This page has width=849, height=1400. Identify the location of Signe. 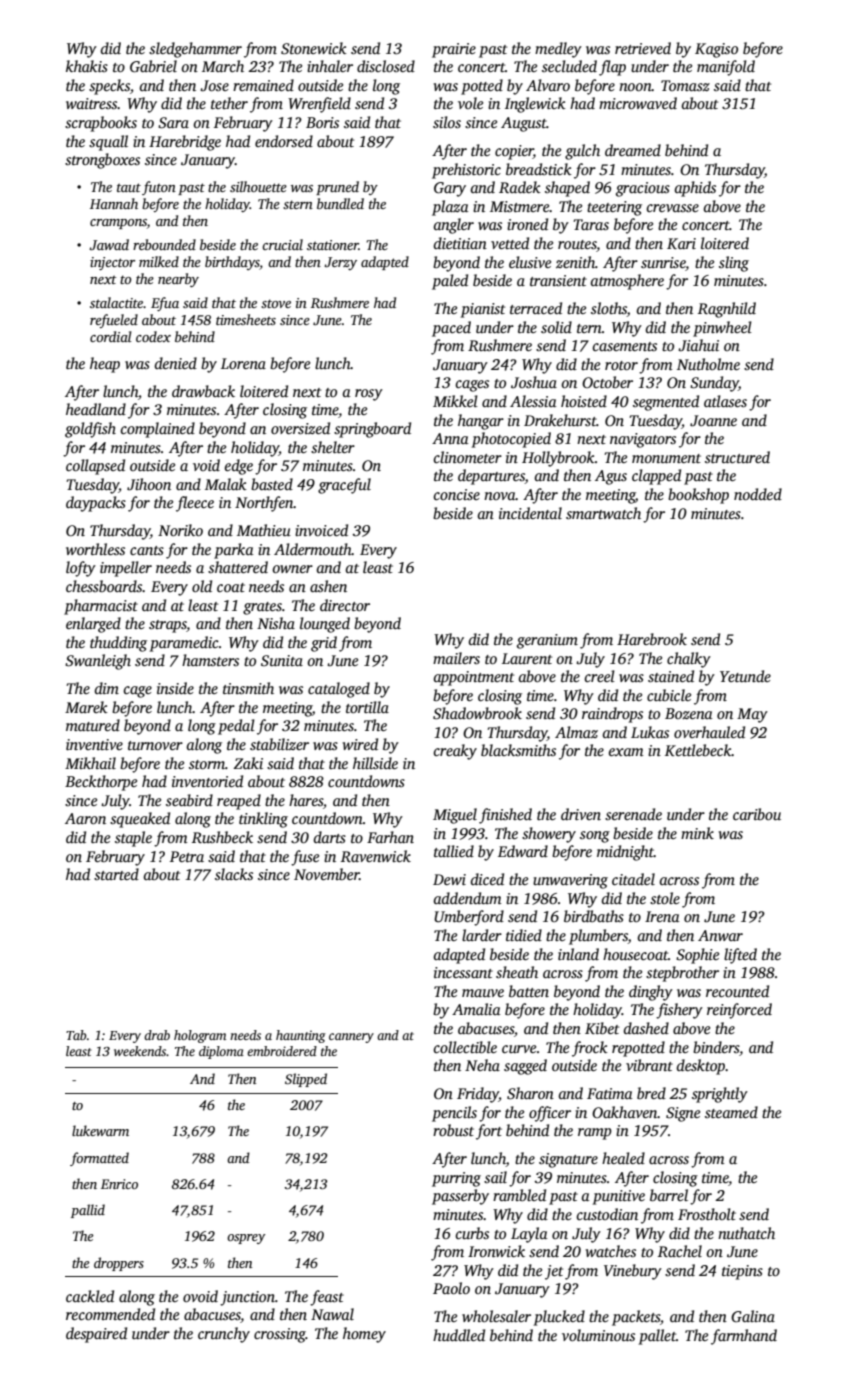
(683, 1114).
